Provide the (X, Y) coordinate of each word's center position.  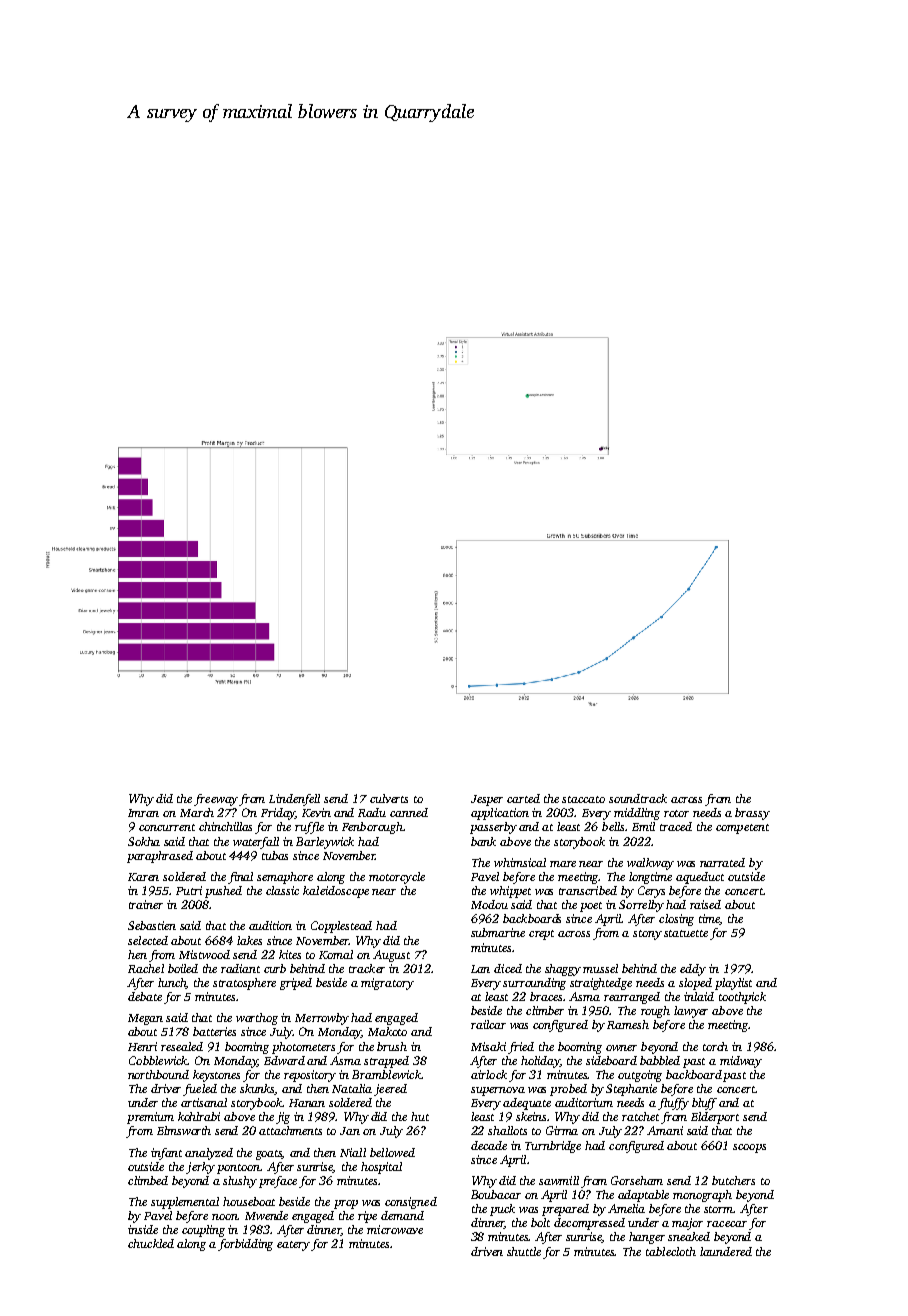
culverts (389, 798)
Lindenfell (294, 800)
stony (647, 935)
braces (547, 996)
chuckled (151, 1243)
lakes (249, 940)
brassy (752, 814)
